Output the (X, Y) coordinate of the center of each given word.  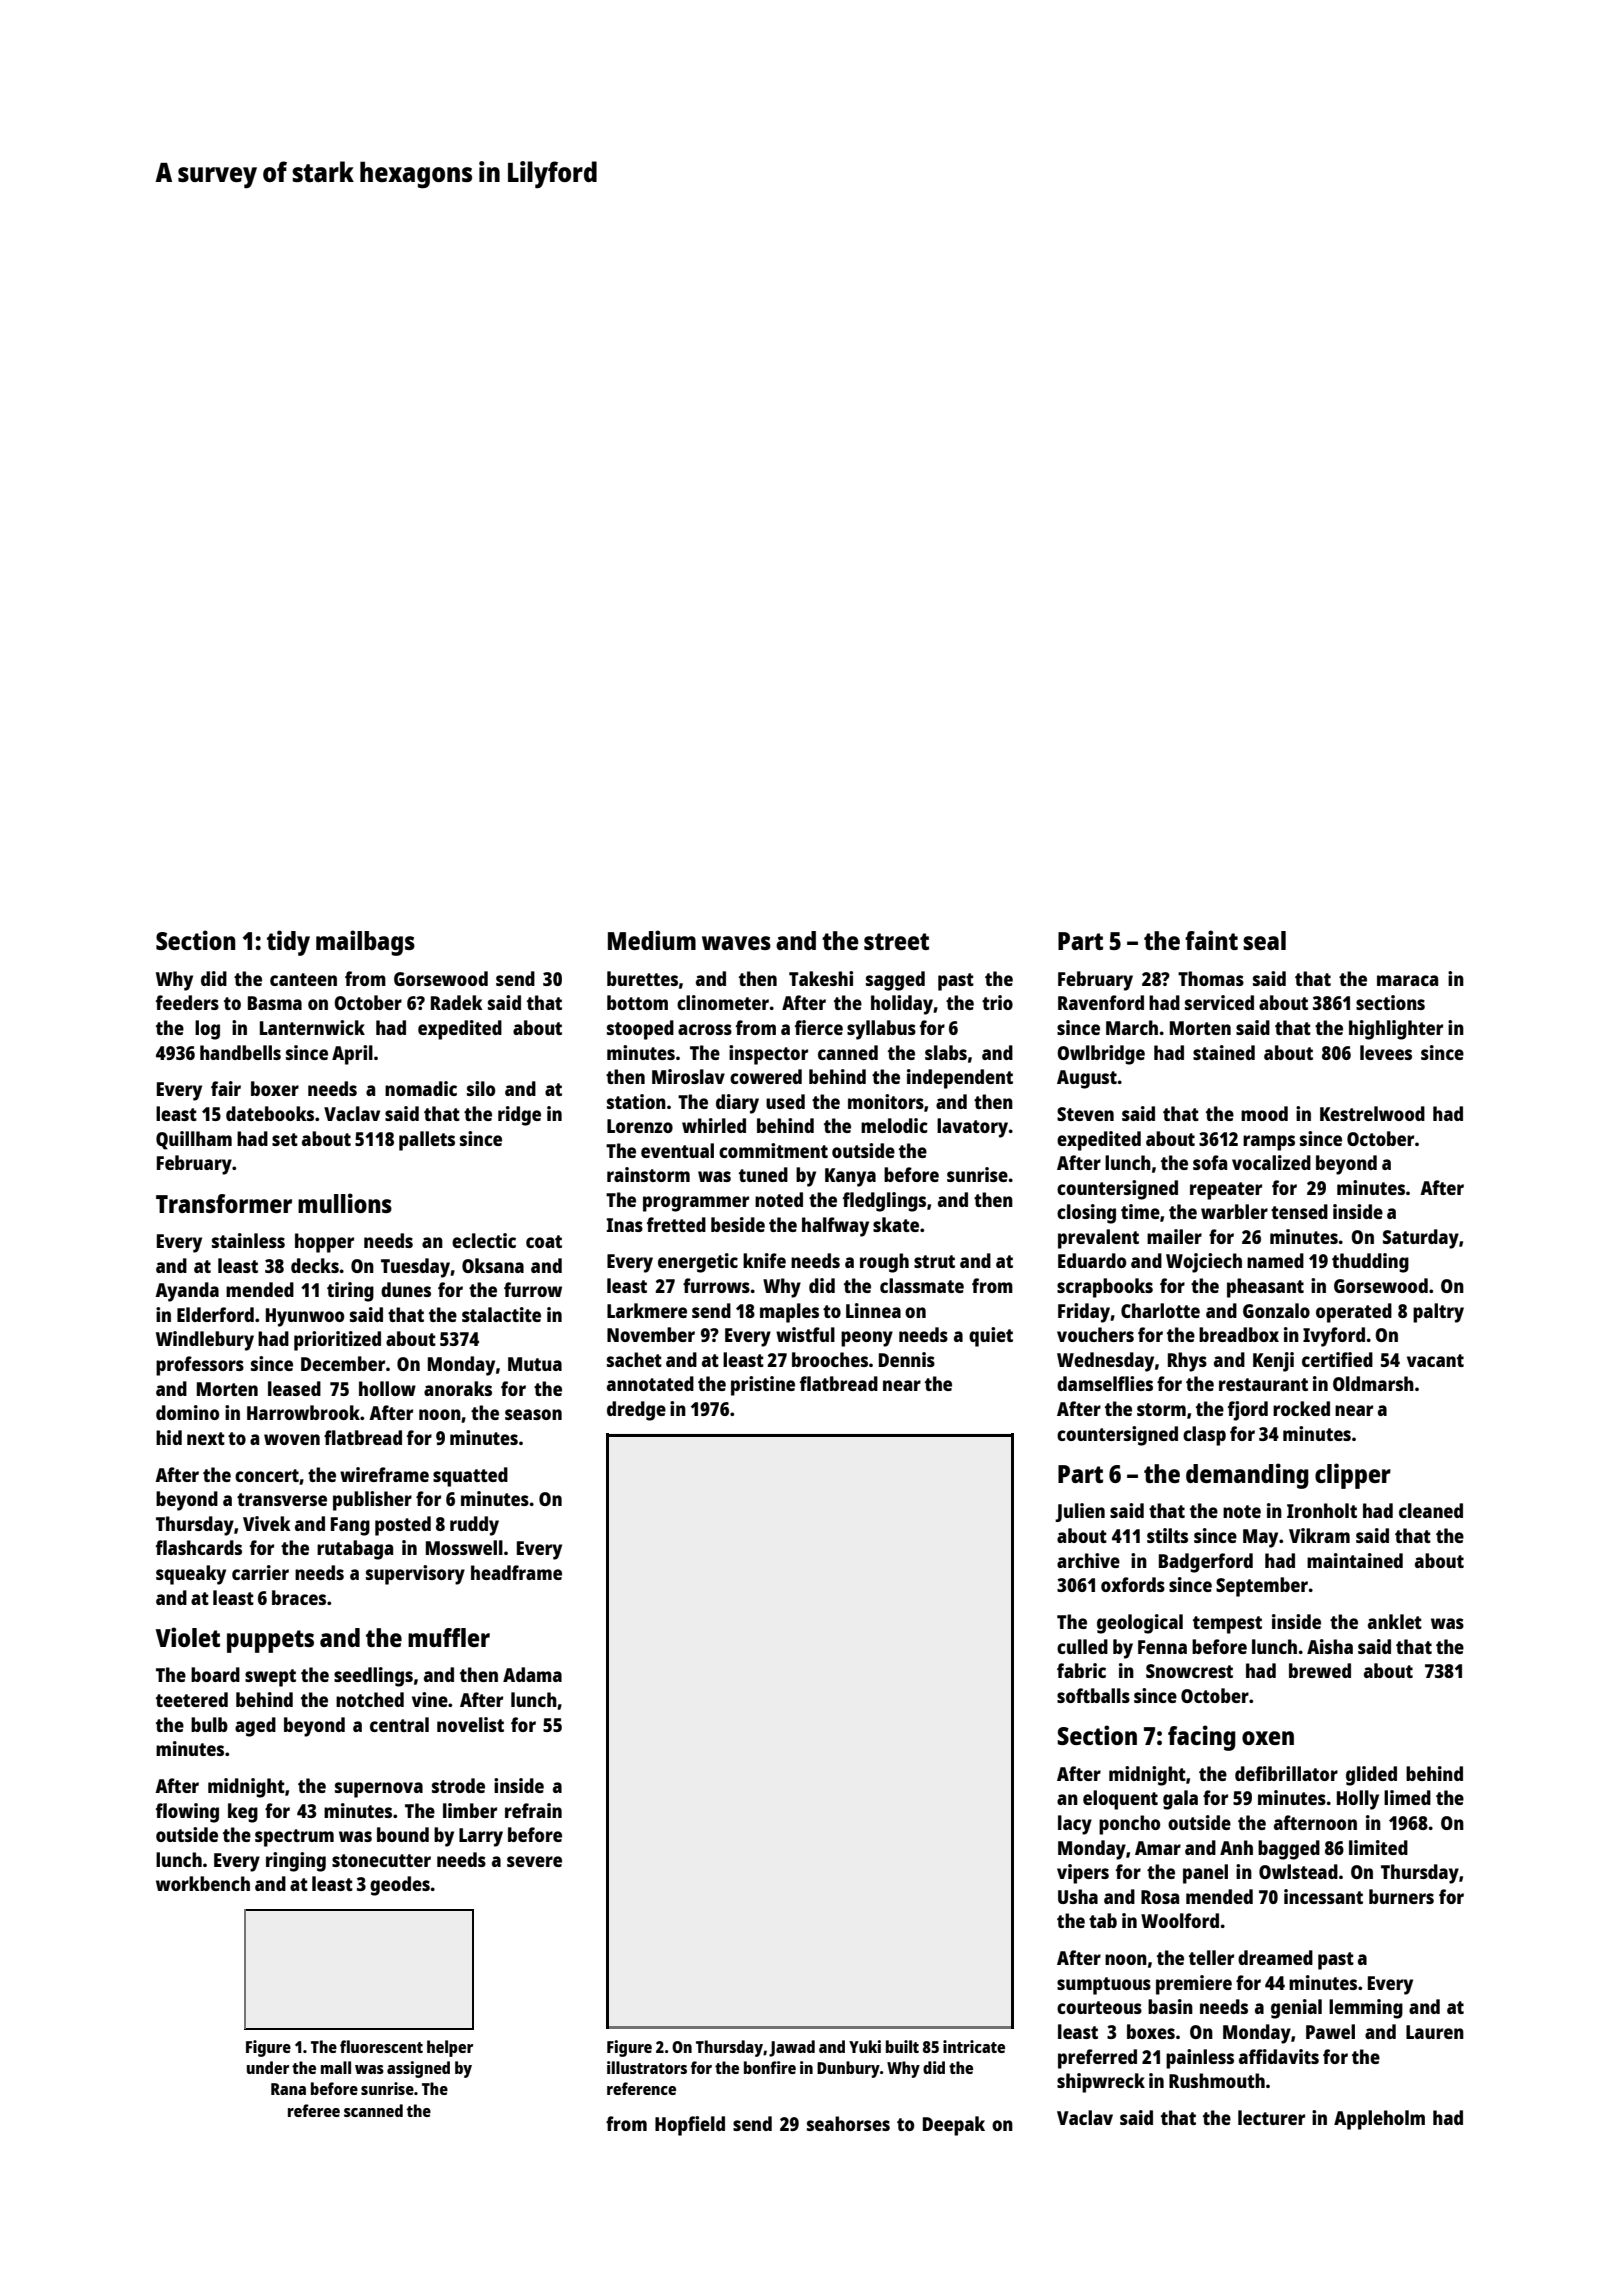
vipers (1083, 1874)
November (651, 1334)
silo (481, 1088)
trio (997, 1002)
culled (1082, 1646)
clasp (1204, 1436)
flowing (187, 1813)
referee (314, 2110)
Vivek (267, 1523)
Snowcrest (1189, 1671)
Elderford (215, 1314)
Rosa (1160, 1897)
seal (1264, 940)
